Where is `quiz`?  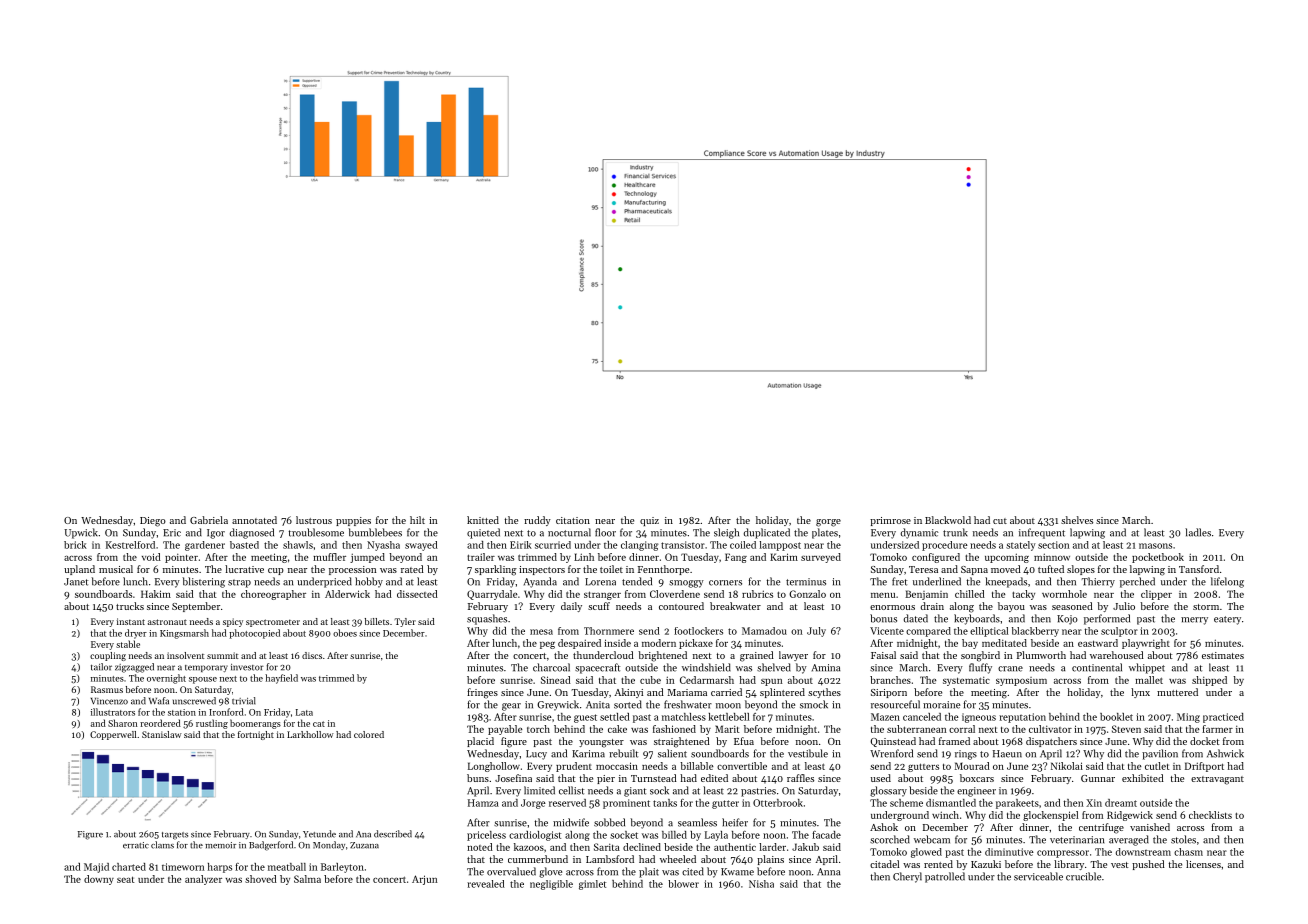 quiz is located at coordinates (649, 521).
